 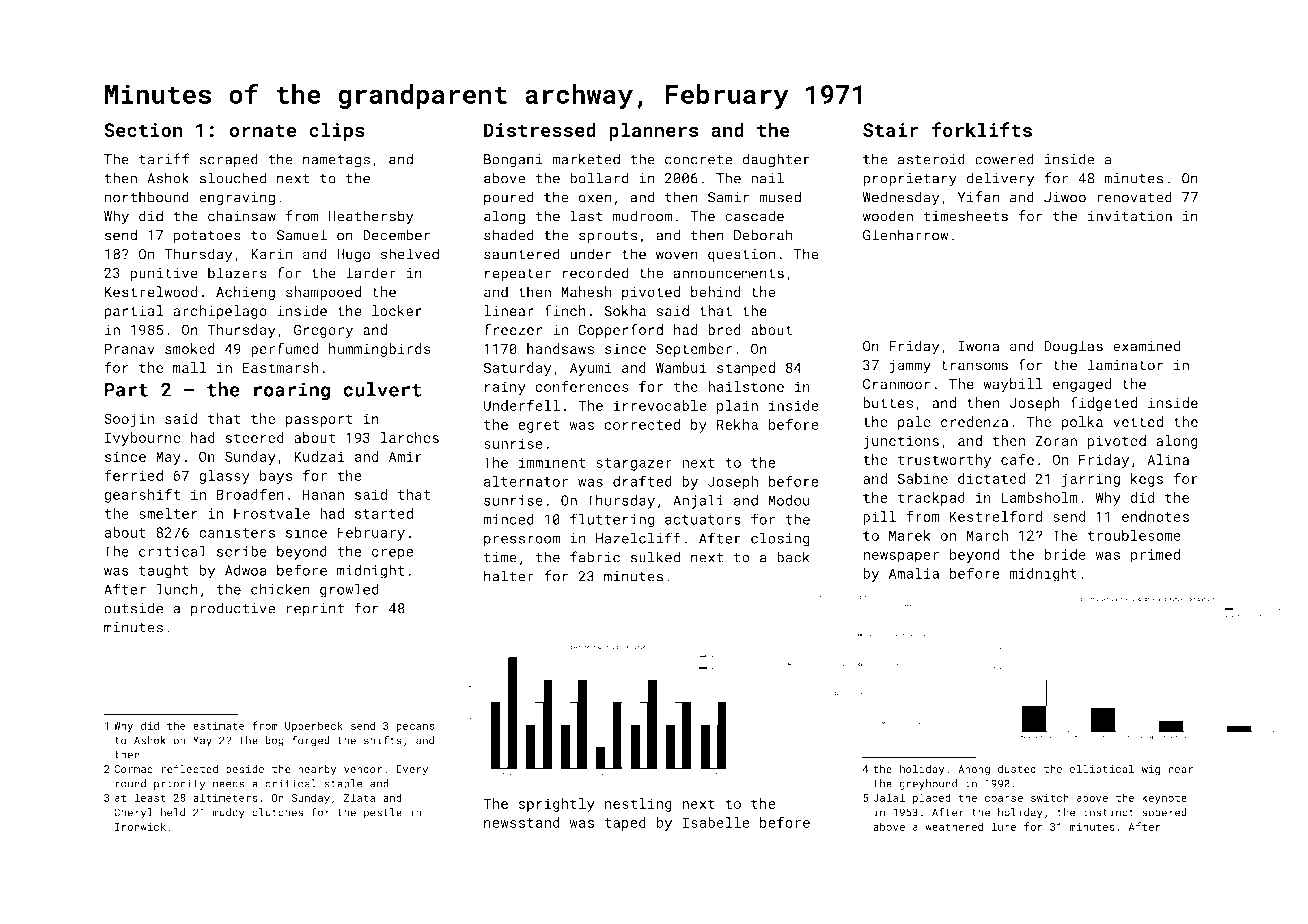 What do you see at coordinates (518, 274) in the document?
I see `repeater` at bounding box center [518, 274].
